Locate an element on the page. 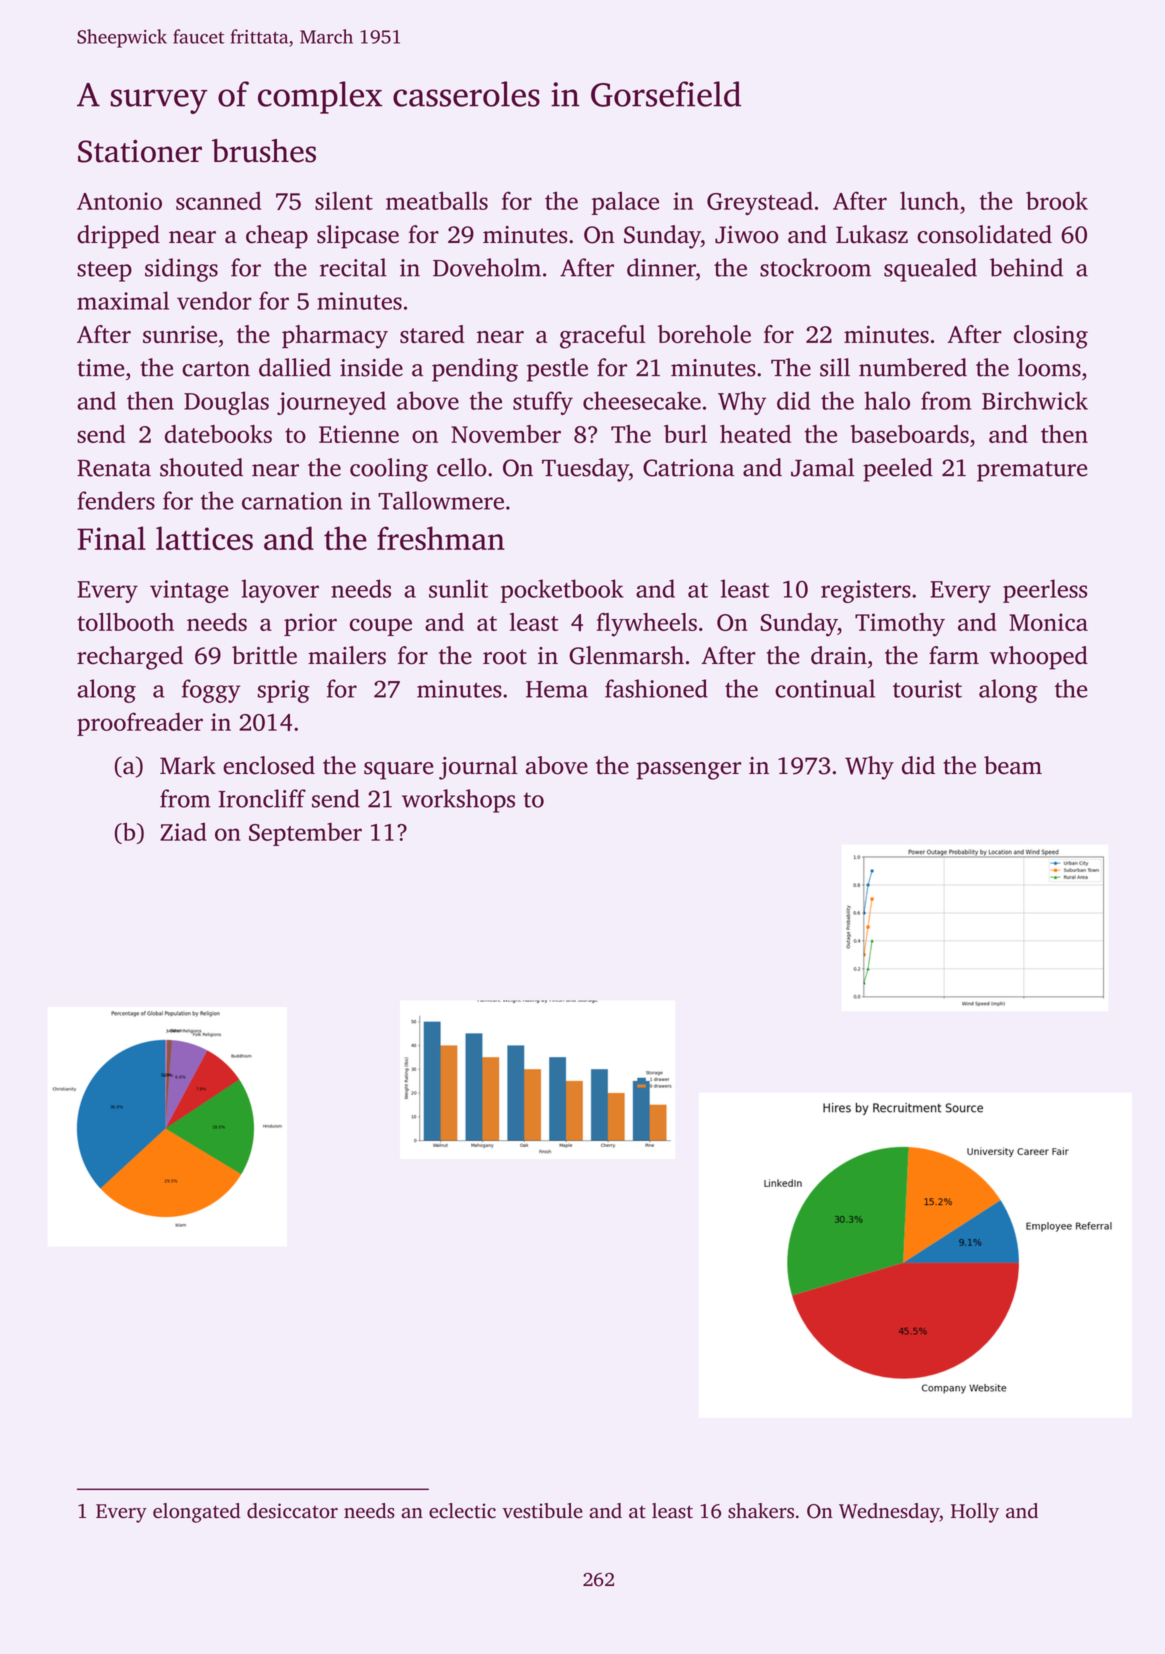 This page has width=1165, height=1654. brook is located at coordinates (1057, 200).
